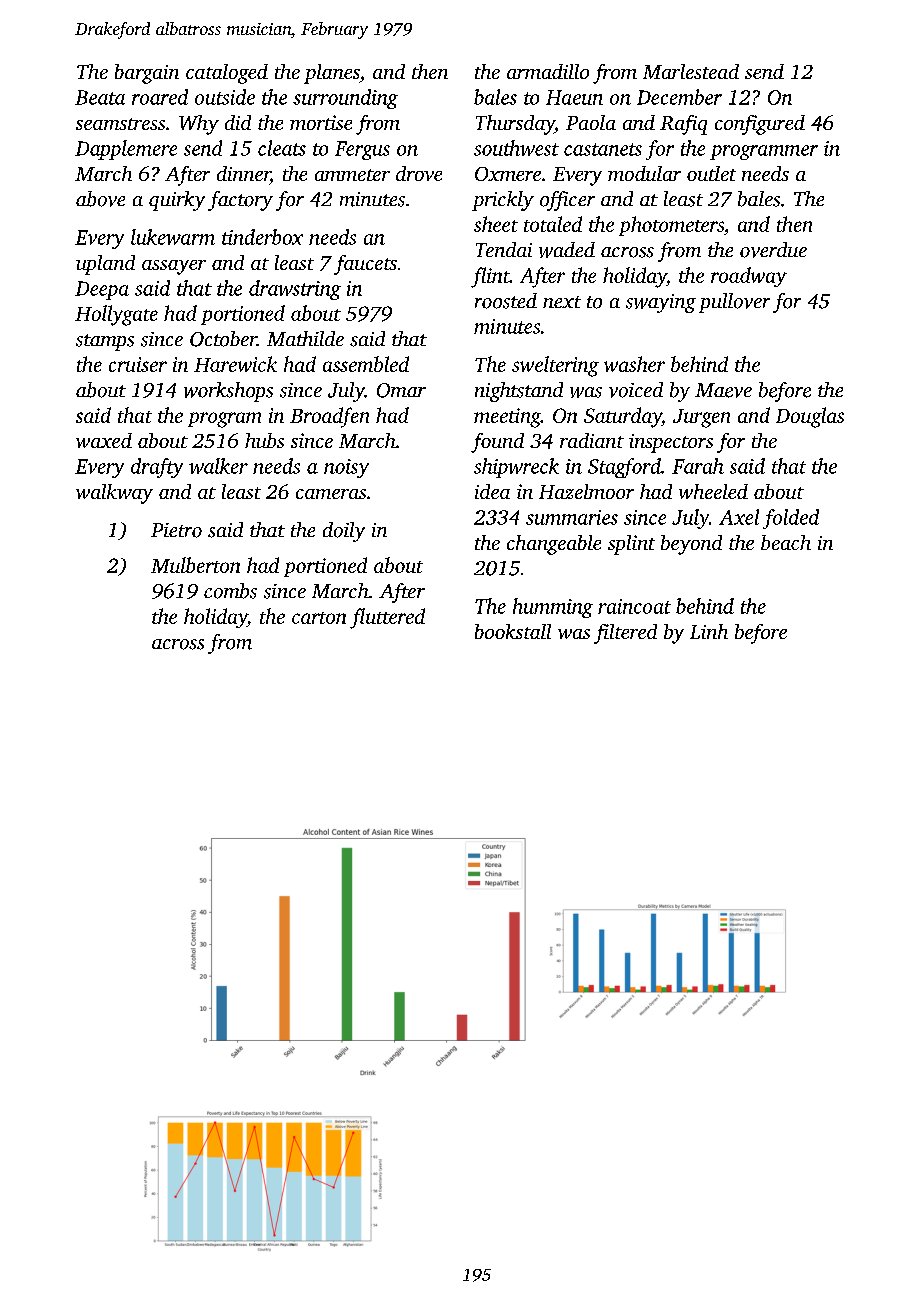 The image size is (924, 1314). I want to click on Douglas, so click(810, 417).
